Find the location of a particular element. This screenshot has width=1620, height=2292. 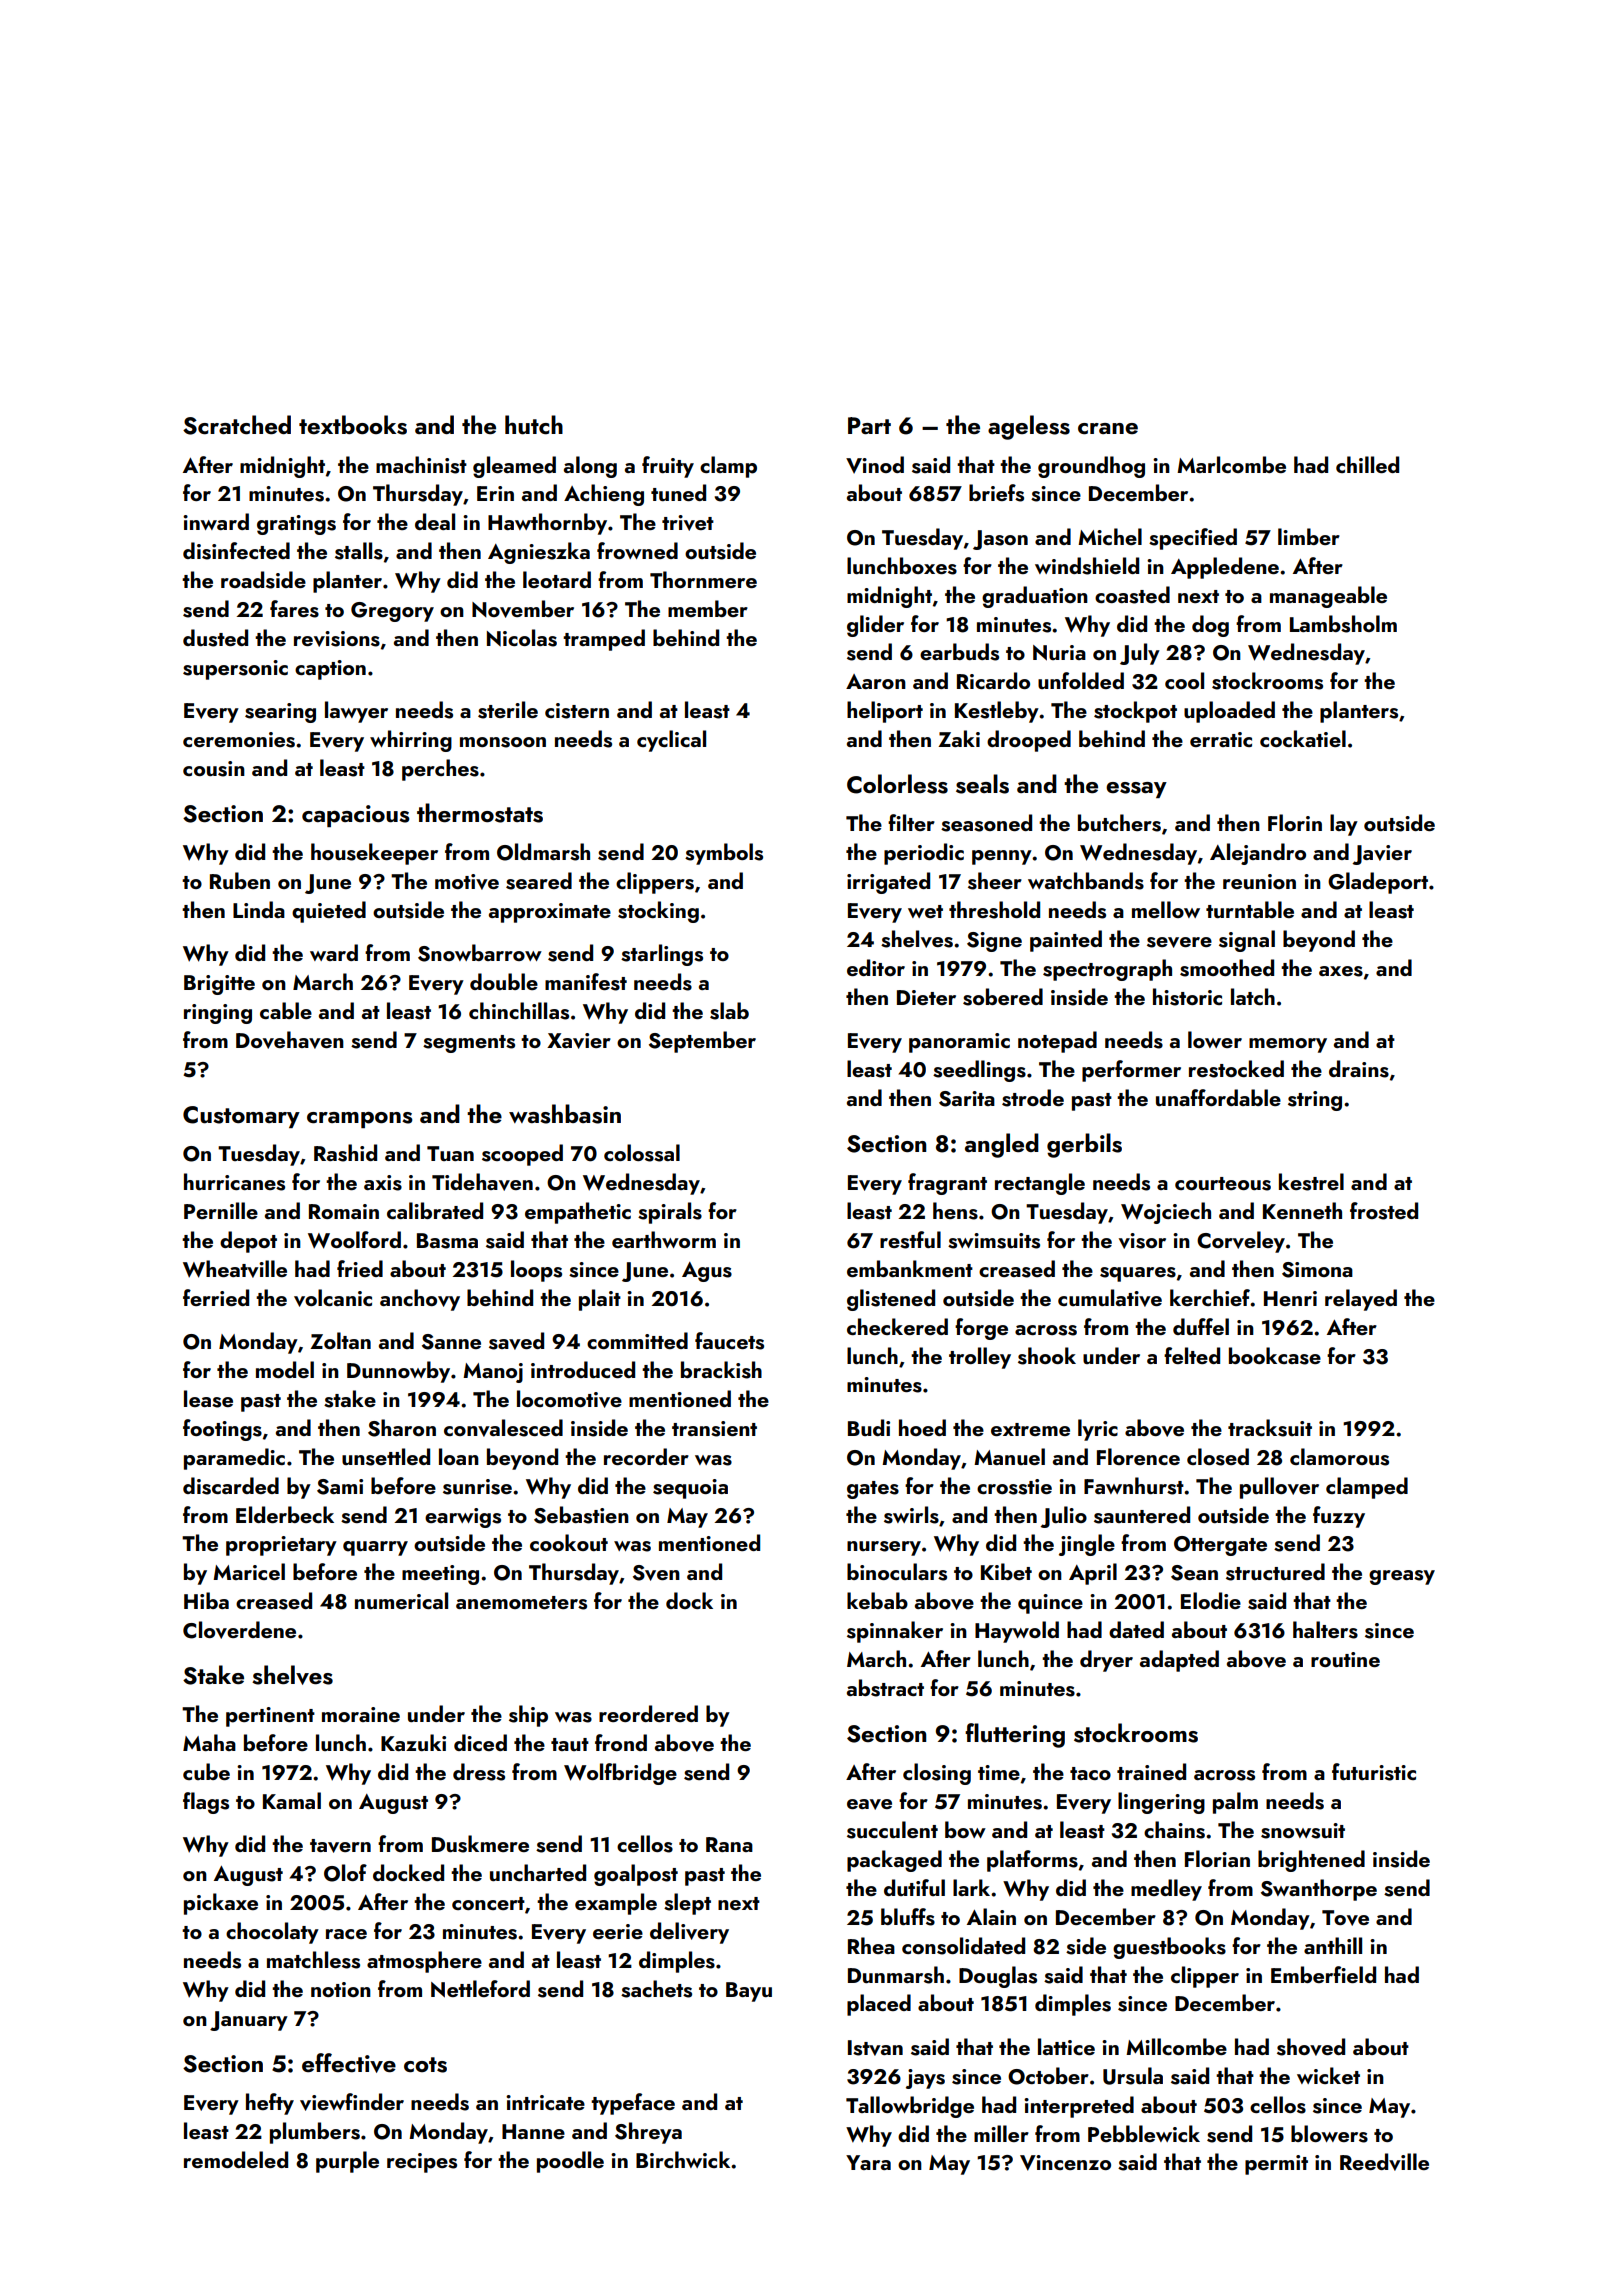

hutch is located at coordinates (534, 425).
